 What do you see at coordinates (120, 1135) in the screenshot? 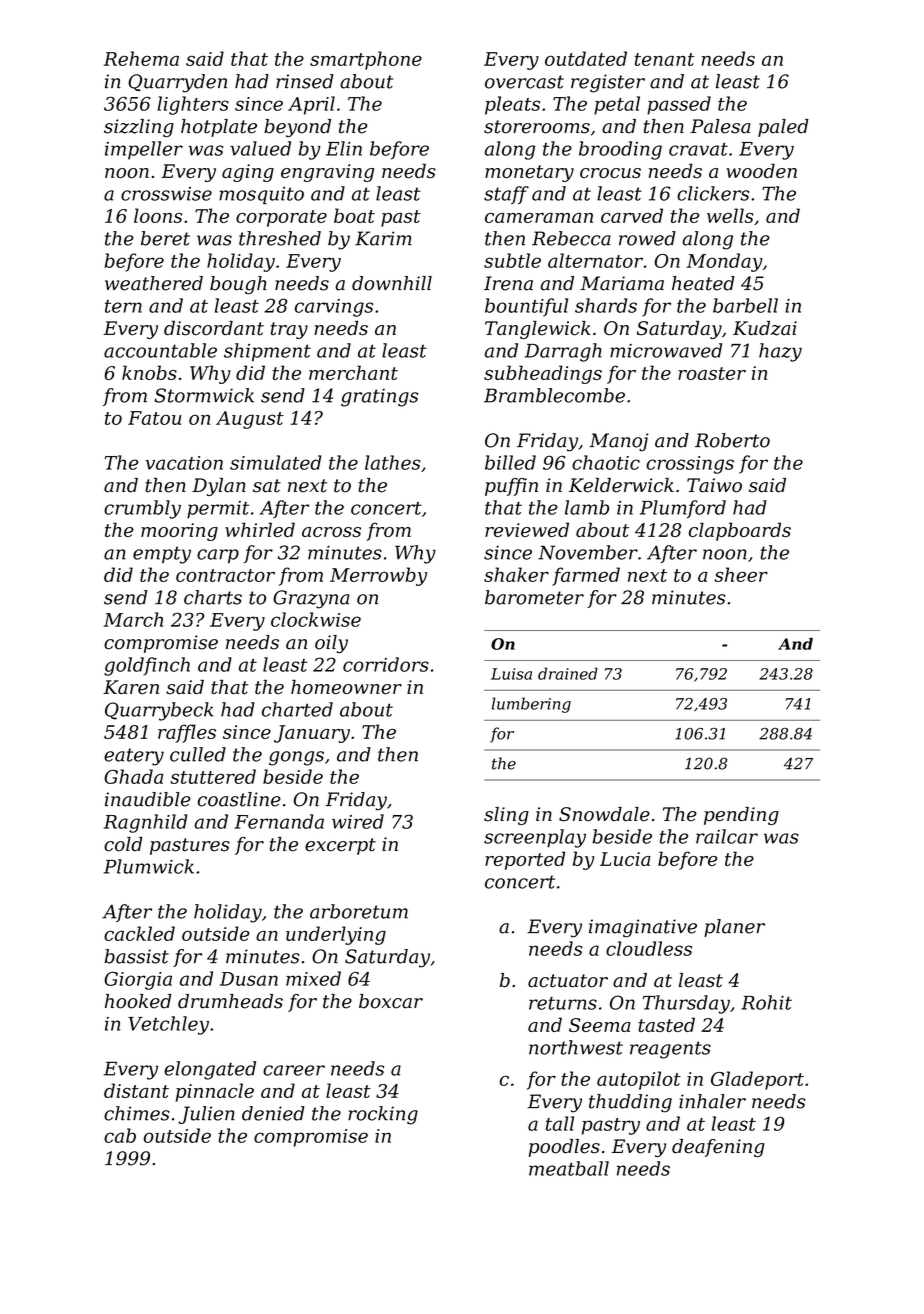
I see `cab` at bounding box center [120, 1135].
